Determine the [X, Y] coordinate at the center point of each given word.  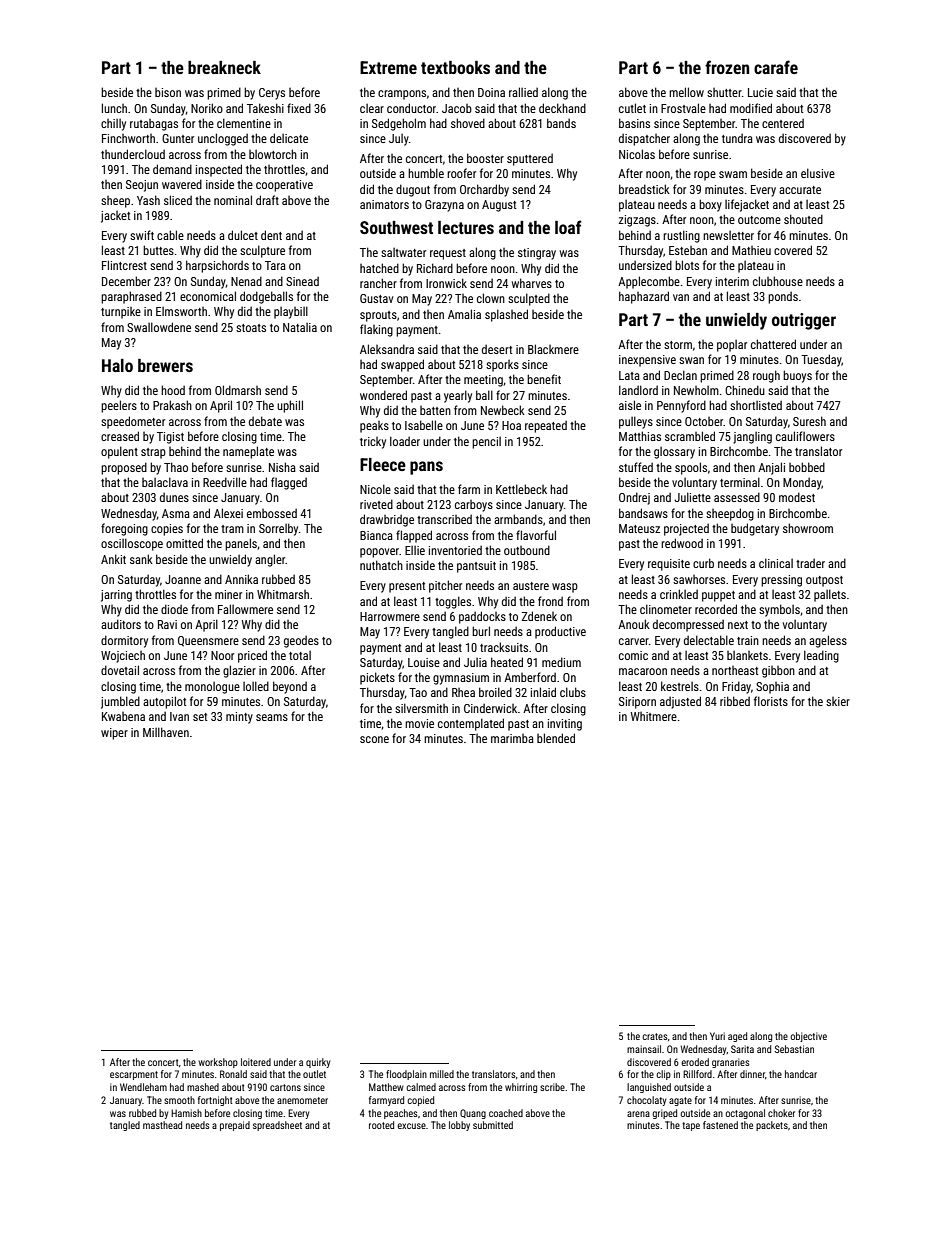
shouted [803, 219]
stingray [537, 254]
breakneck [224, 67]
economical [208, 296]
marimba [512, 738]
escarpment [134, 1075]
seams [272, 717]
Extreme [388, 67]
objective [808, 1037]
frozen [727, 67]
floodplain [406, 1075]
